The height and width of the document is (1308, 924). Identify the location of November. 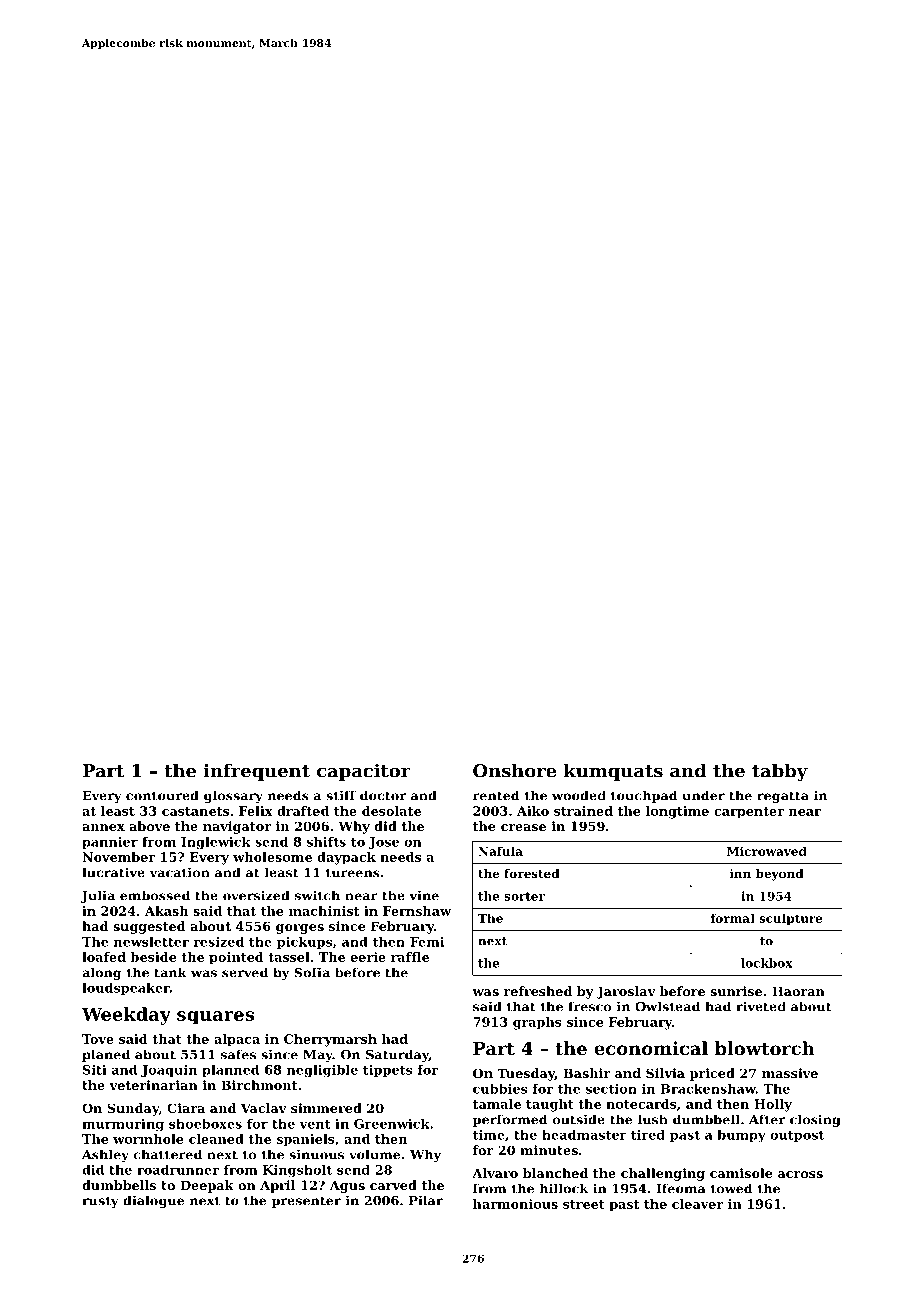
(118, 857).
